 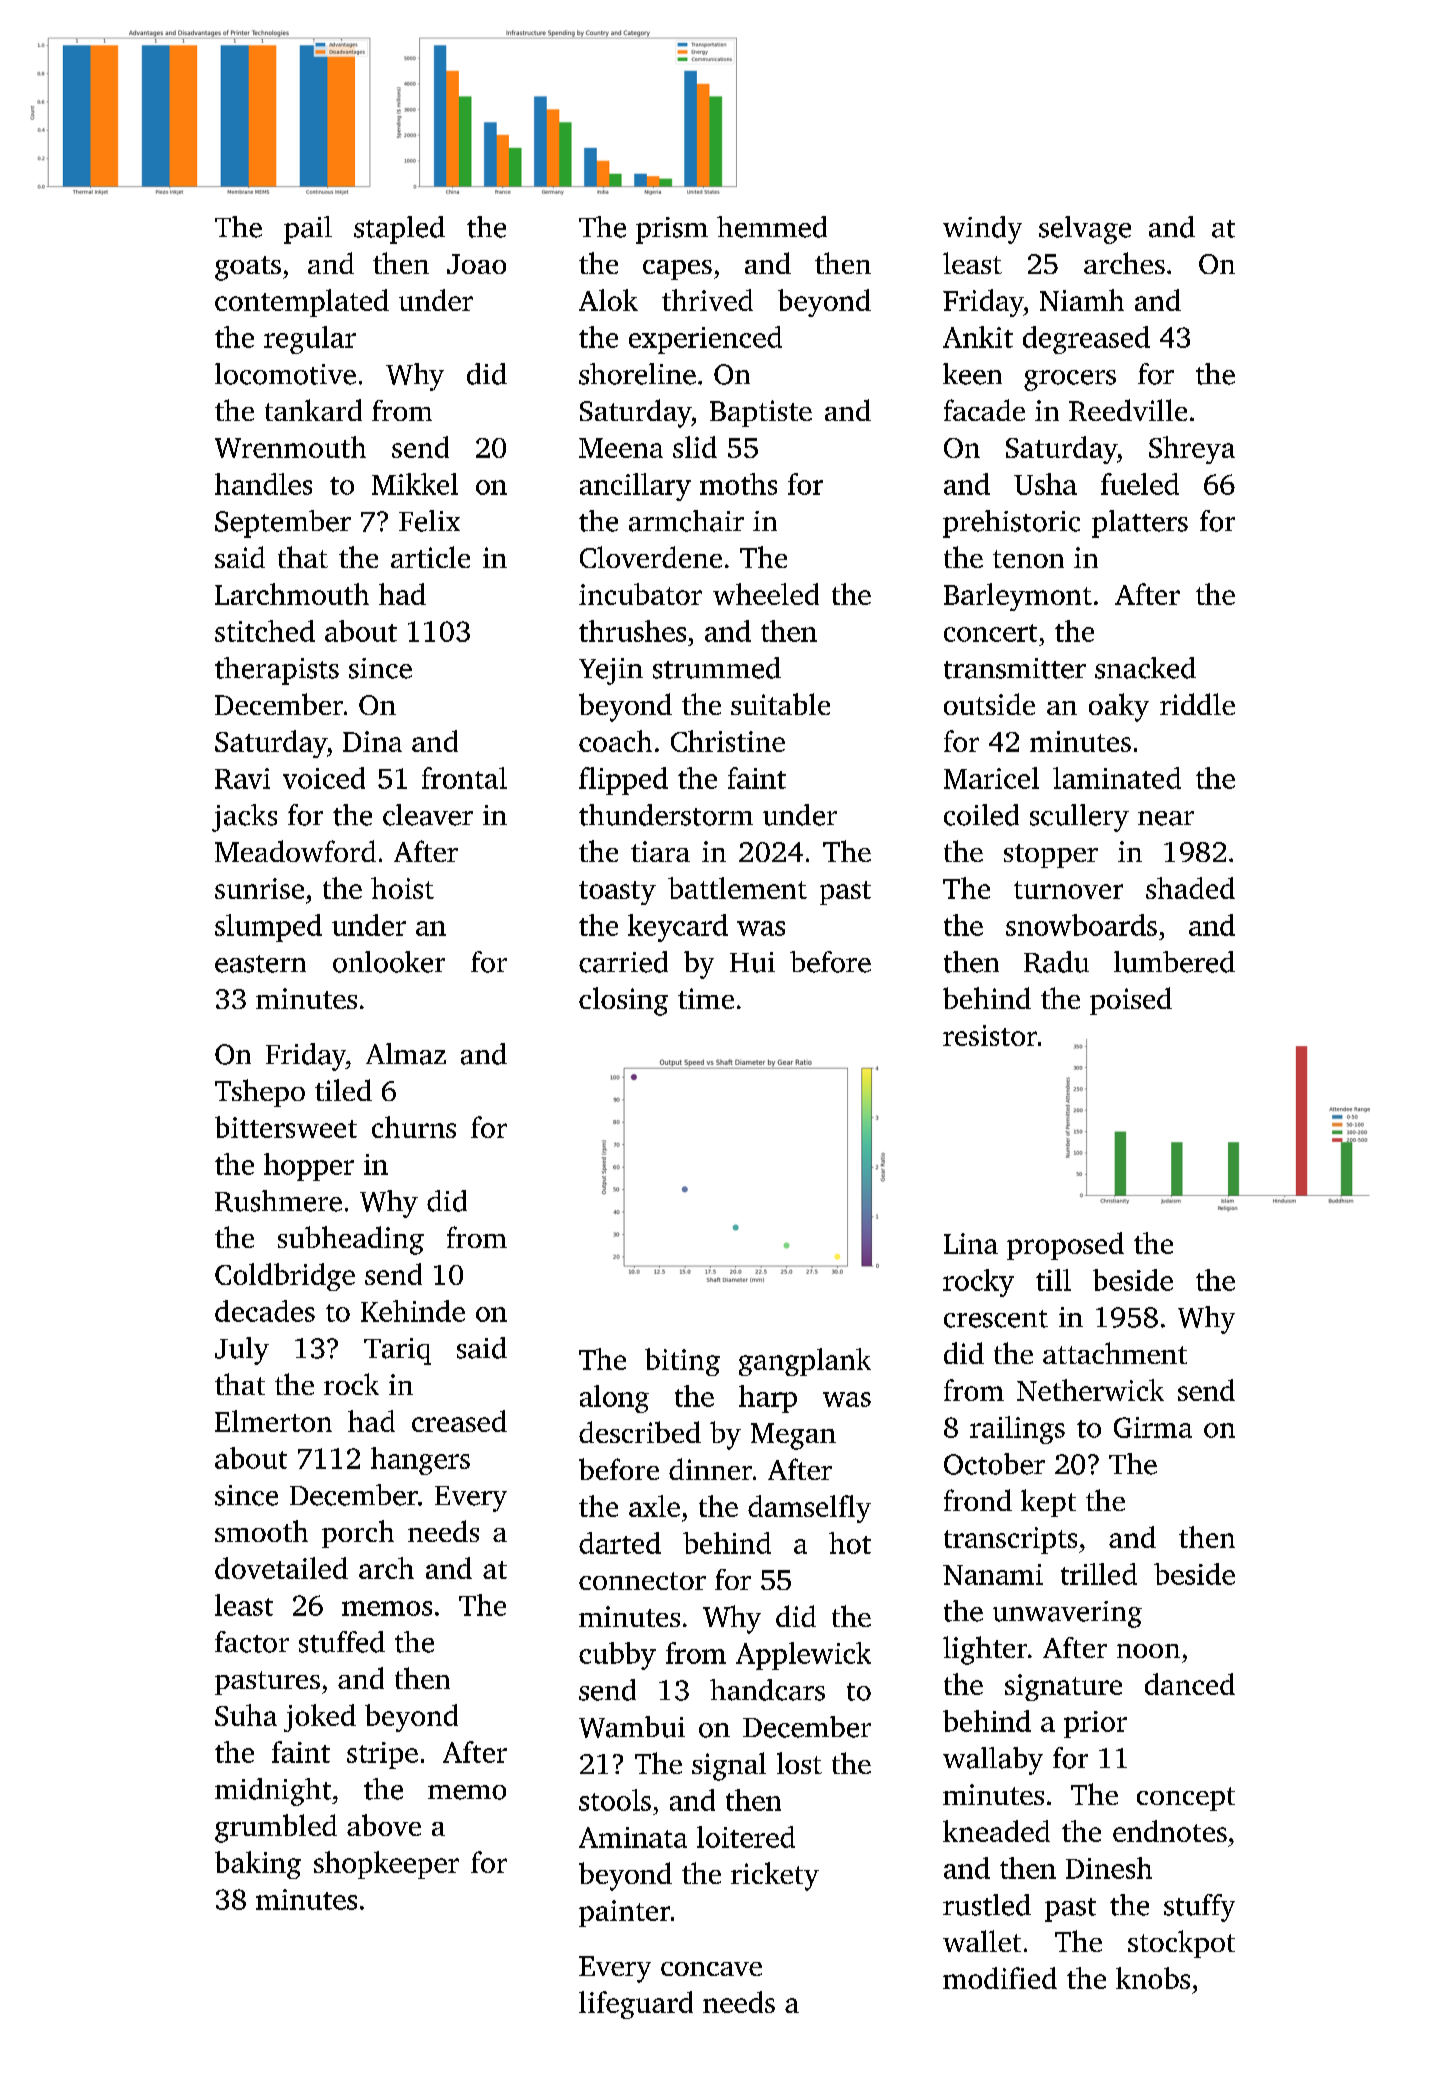 I want to click on concert, so click(x=990, y=633).
